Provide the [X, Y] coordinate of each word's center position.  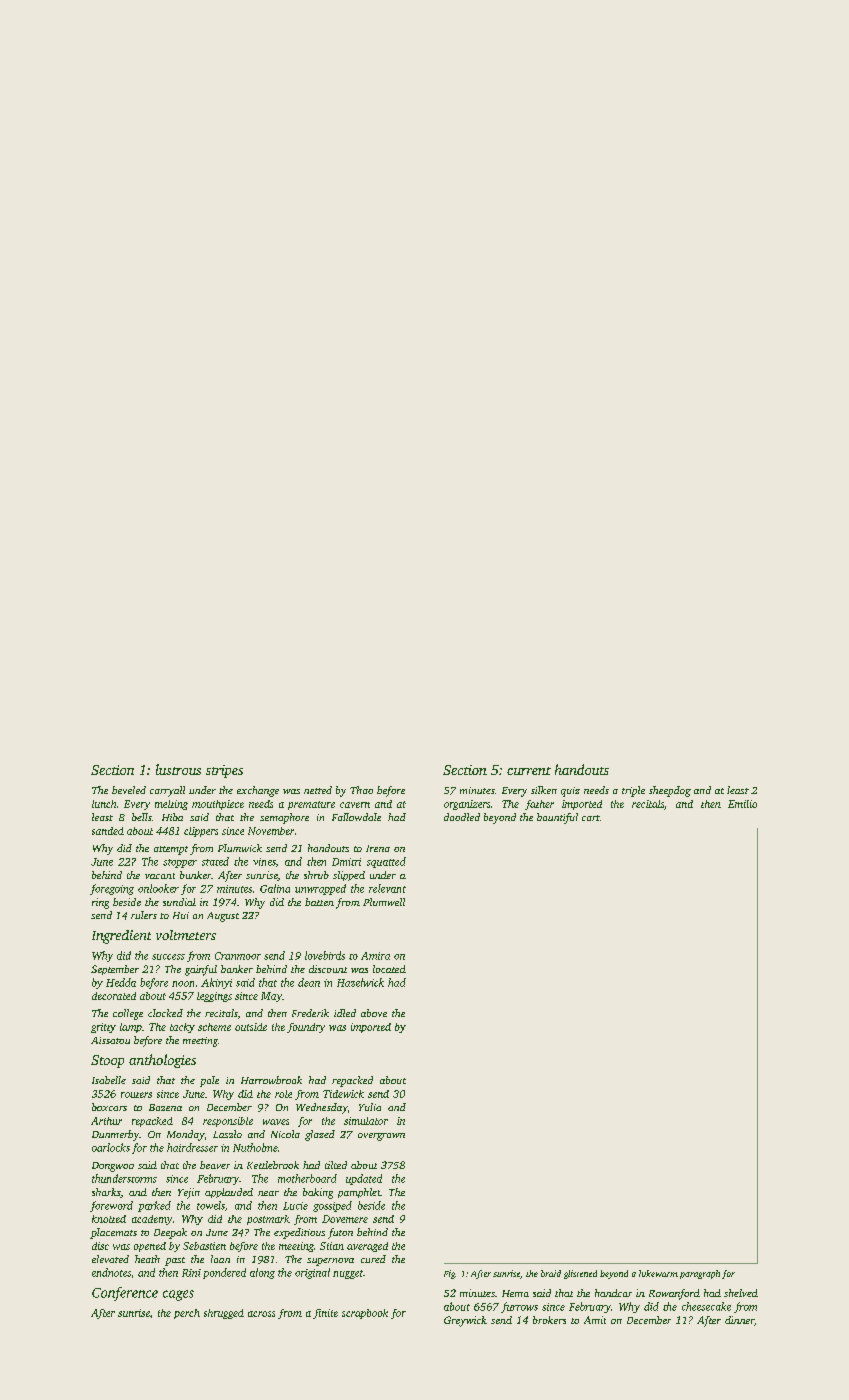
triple [633, 791]
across [261, 1314]
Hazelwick [360, 982]
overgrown [381, 1137]
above [374, 1013]
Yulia [370, 1107]
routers [136, 1095]
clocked [165, 1013]
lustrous [178, 769]
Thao [361, 790]
